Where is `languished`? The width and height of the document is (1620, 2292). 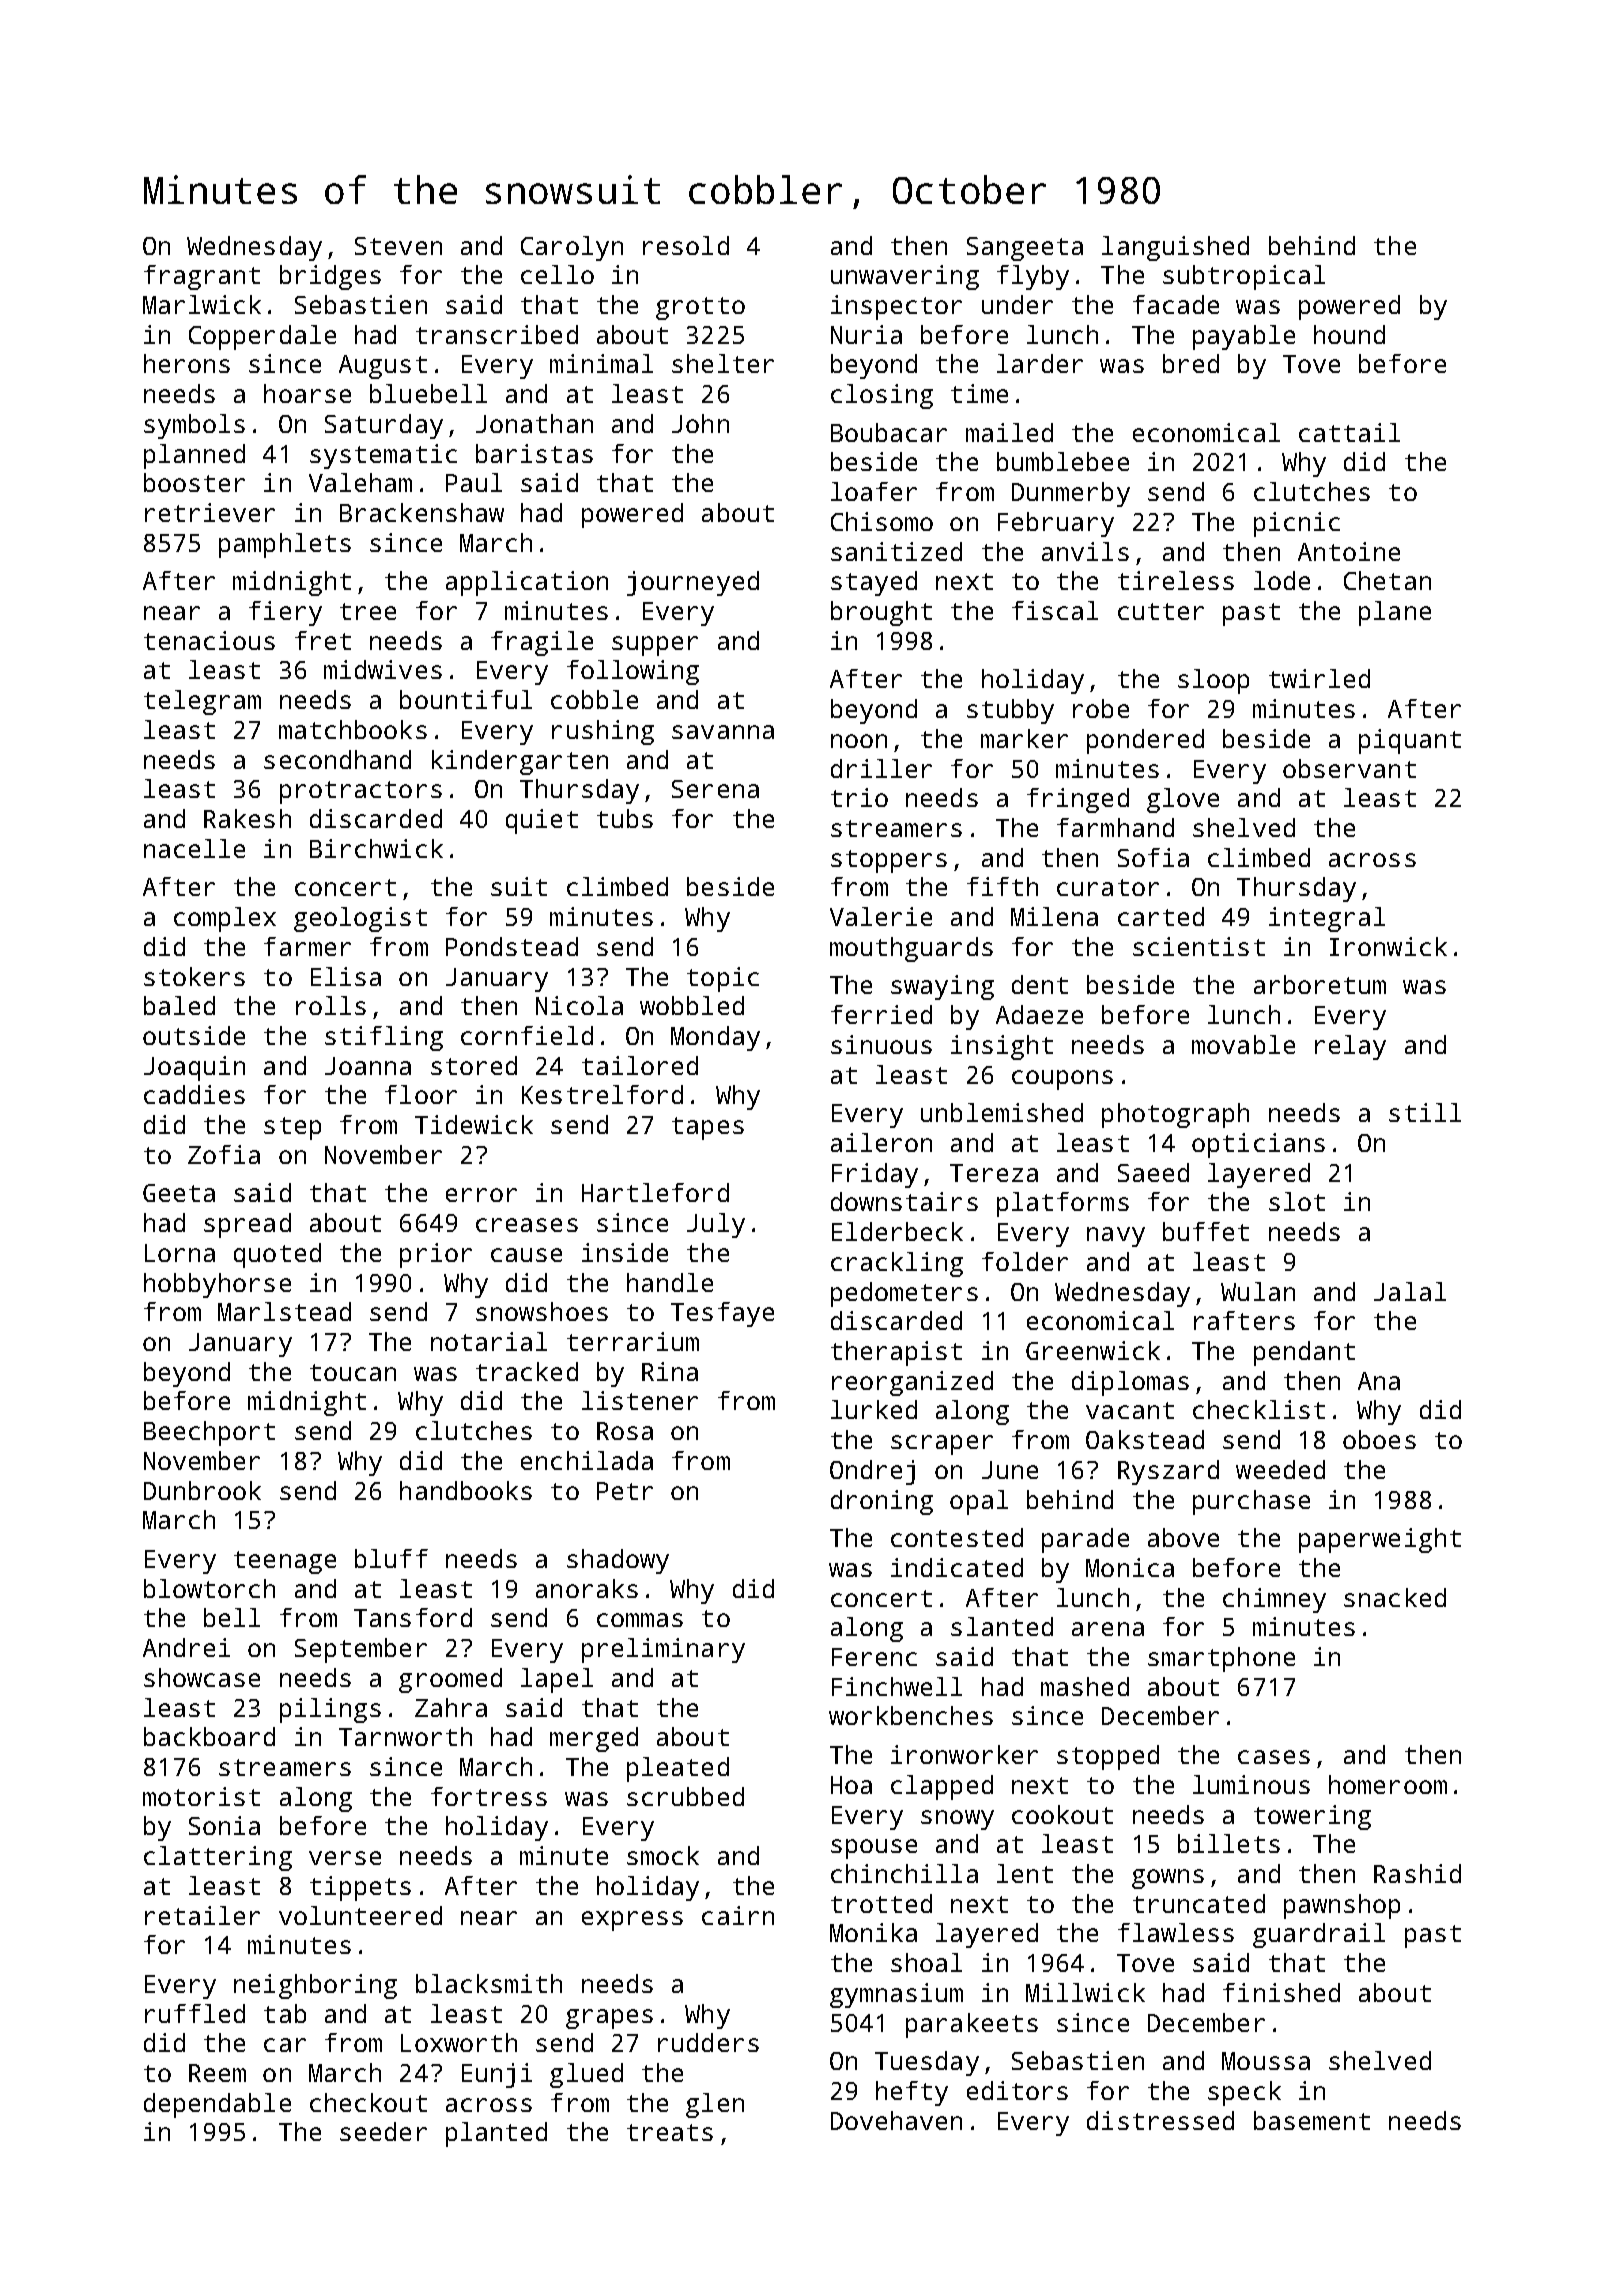
languished is located at coordinates (1175, 248).
